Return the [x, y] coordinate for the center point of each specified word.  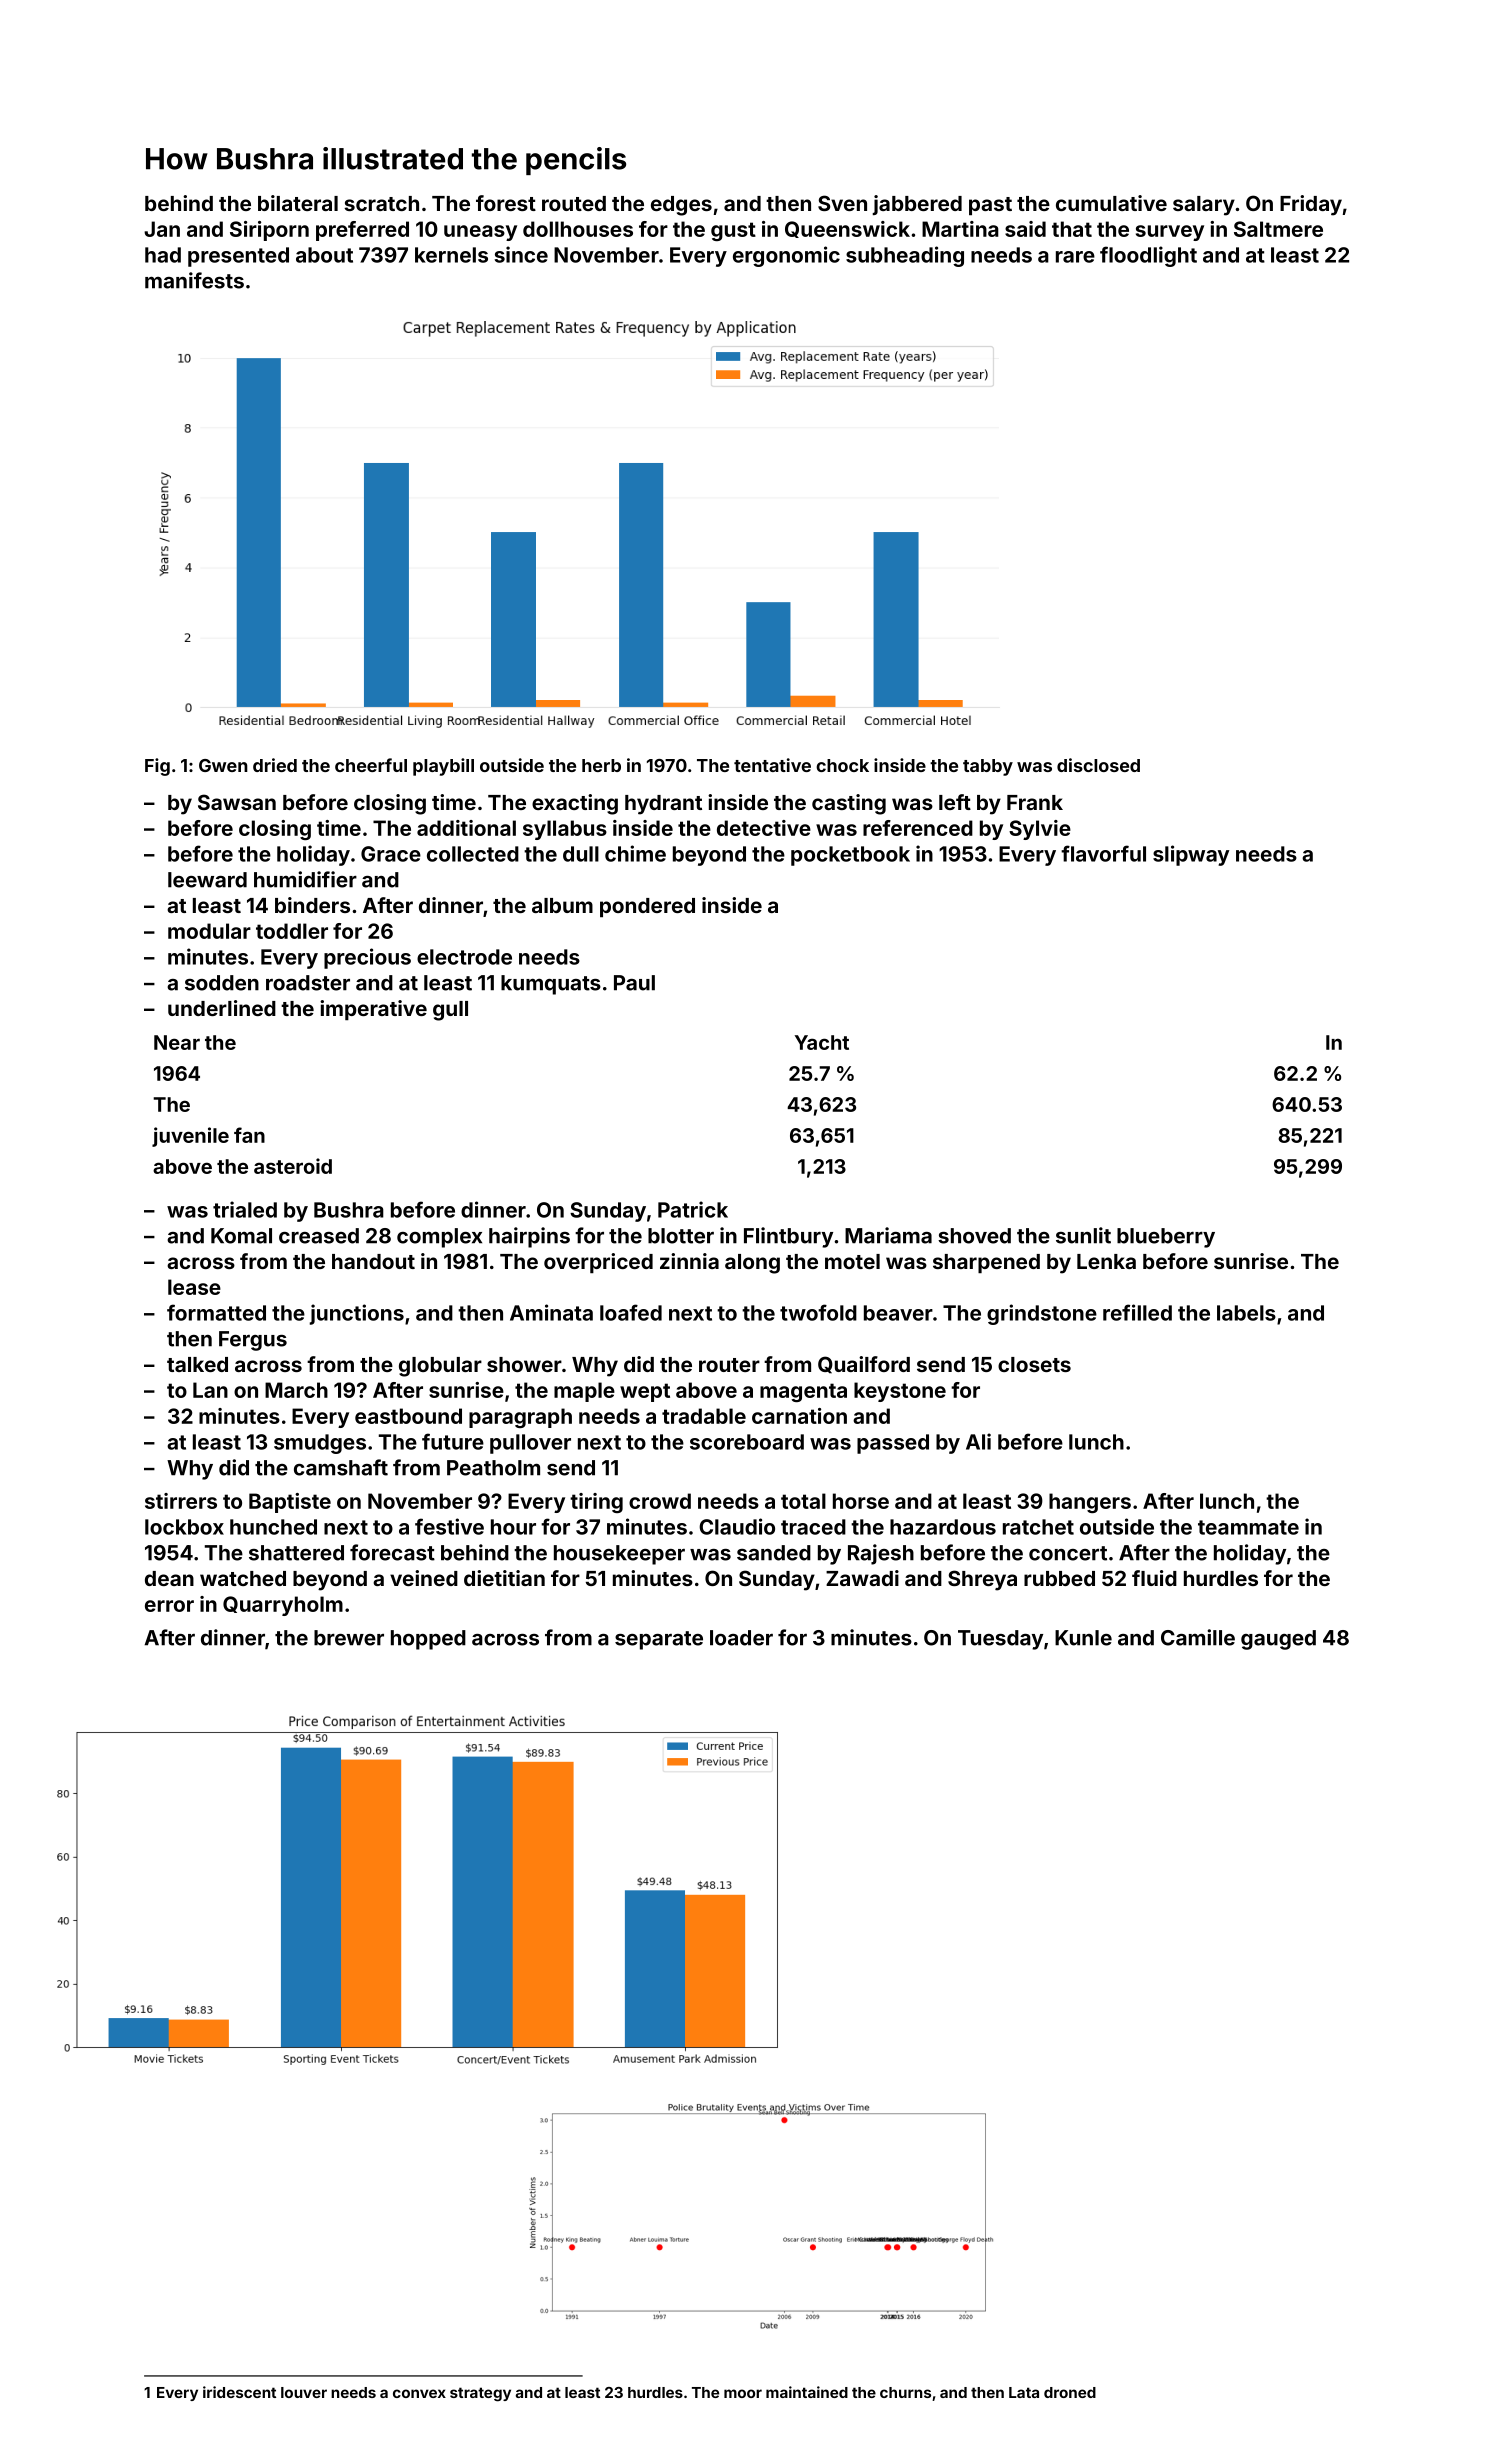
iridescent [239, 2392]
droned [1070, 2392]
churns [905, 2392]
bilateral [298, 203]
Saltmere [1278, 229]
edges [681, 206]
